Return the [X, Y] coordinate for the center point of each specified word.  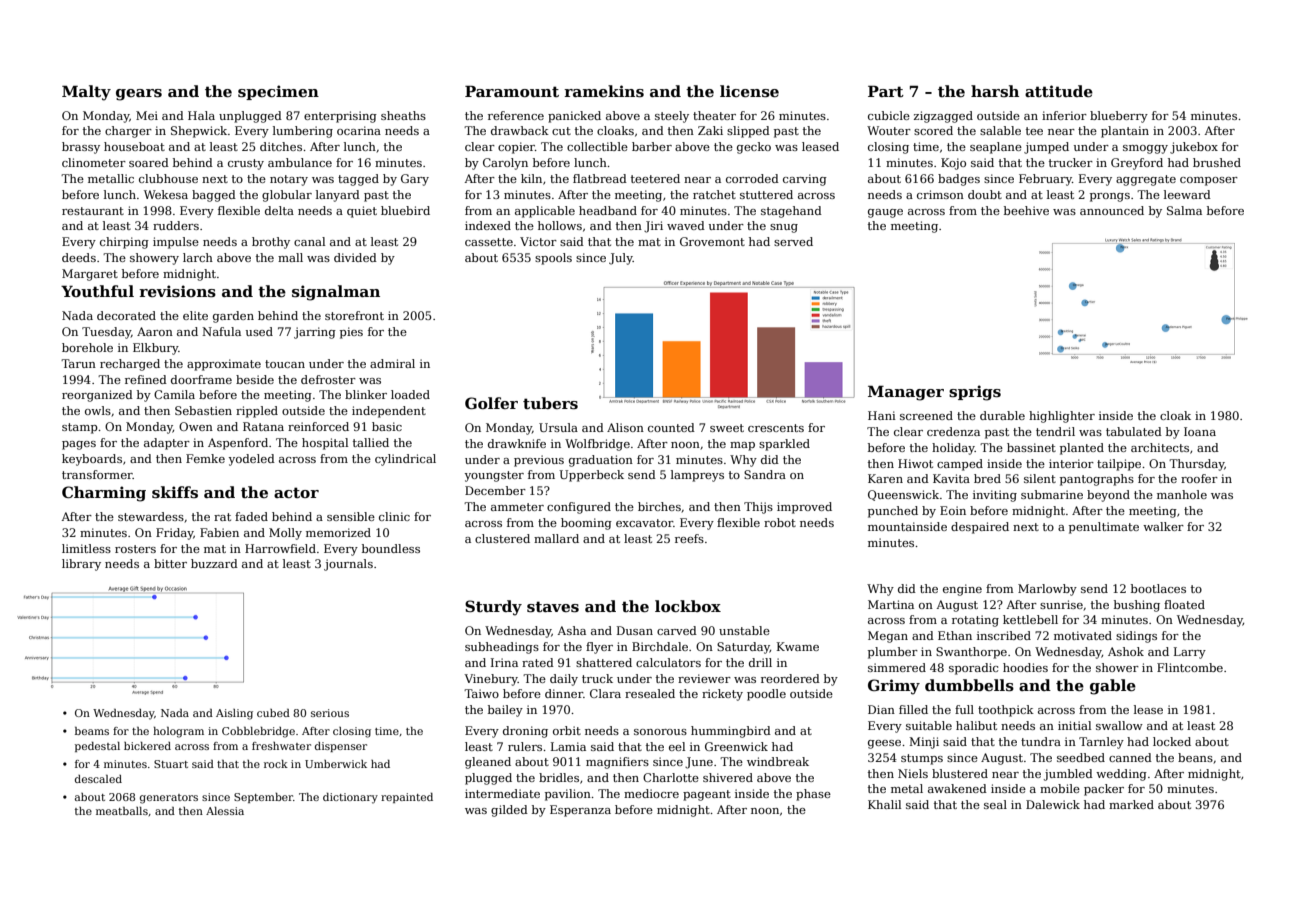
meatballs [122, 811]
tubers [550, 403]
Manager [906, 393]
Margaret [90, 275]
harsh [995, 91]
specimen [278, 92]
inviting [995, 496]
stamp [80, 428]
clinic [394, 516]
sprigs [975, 393]
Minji [924, 743]
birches [659, 506]
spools [553, 259]
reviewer [704, 678]
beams [92, 731]
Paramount [512, 91]
